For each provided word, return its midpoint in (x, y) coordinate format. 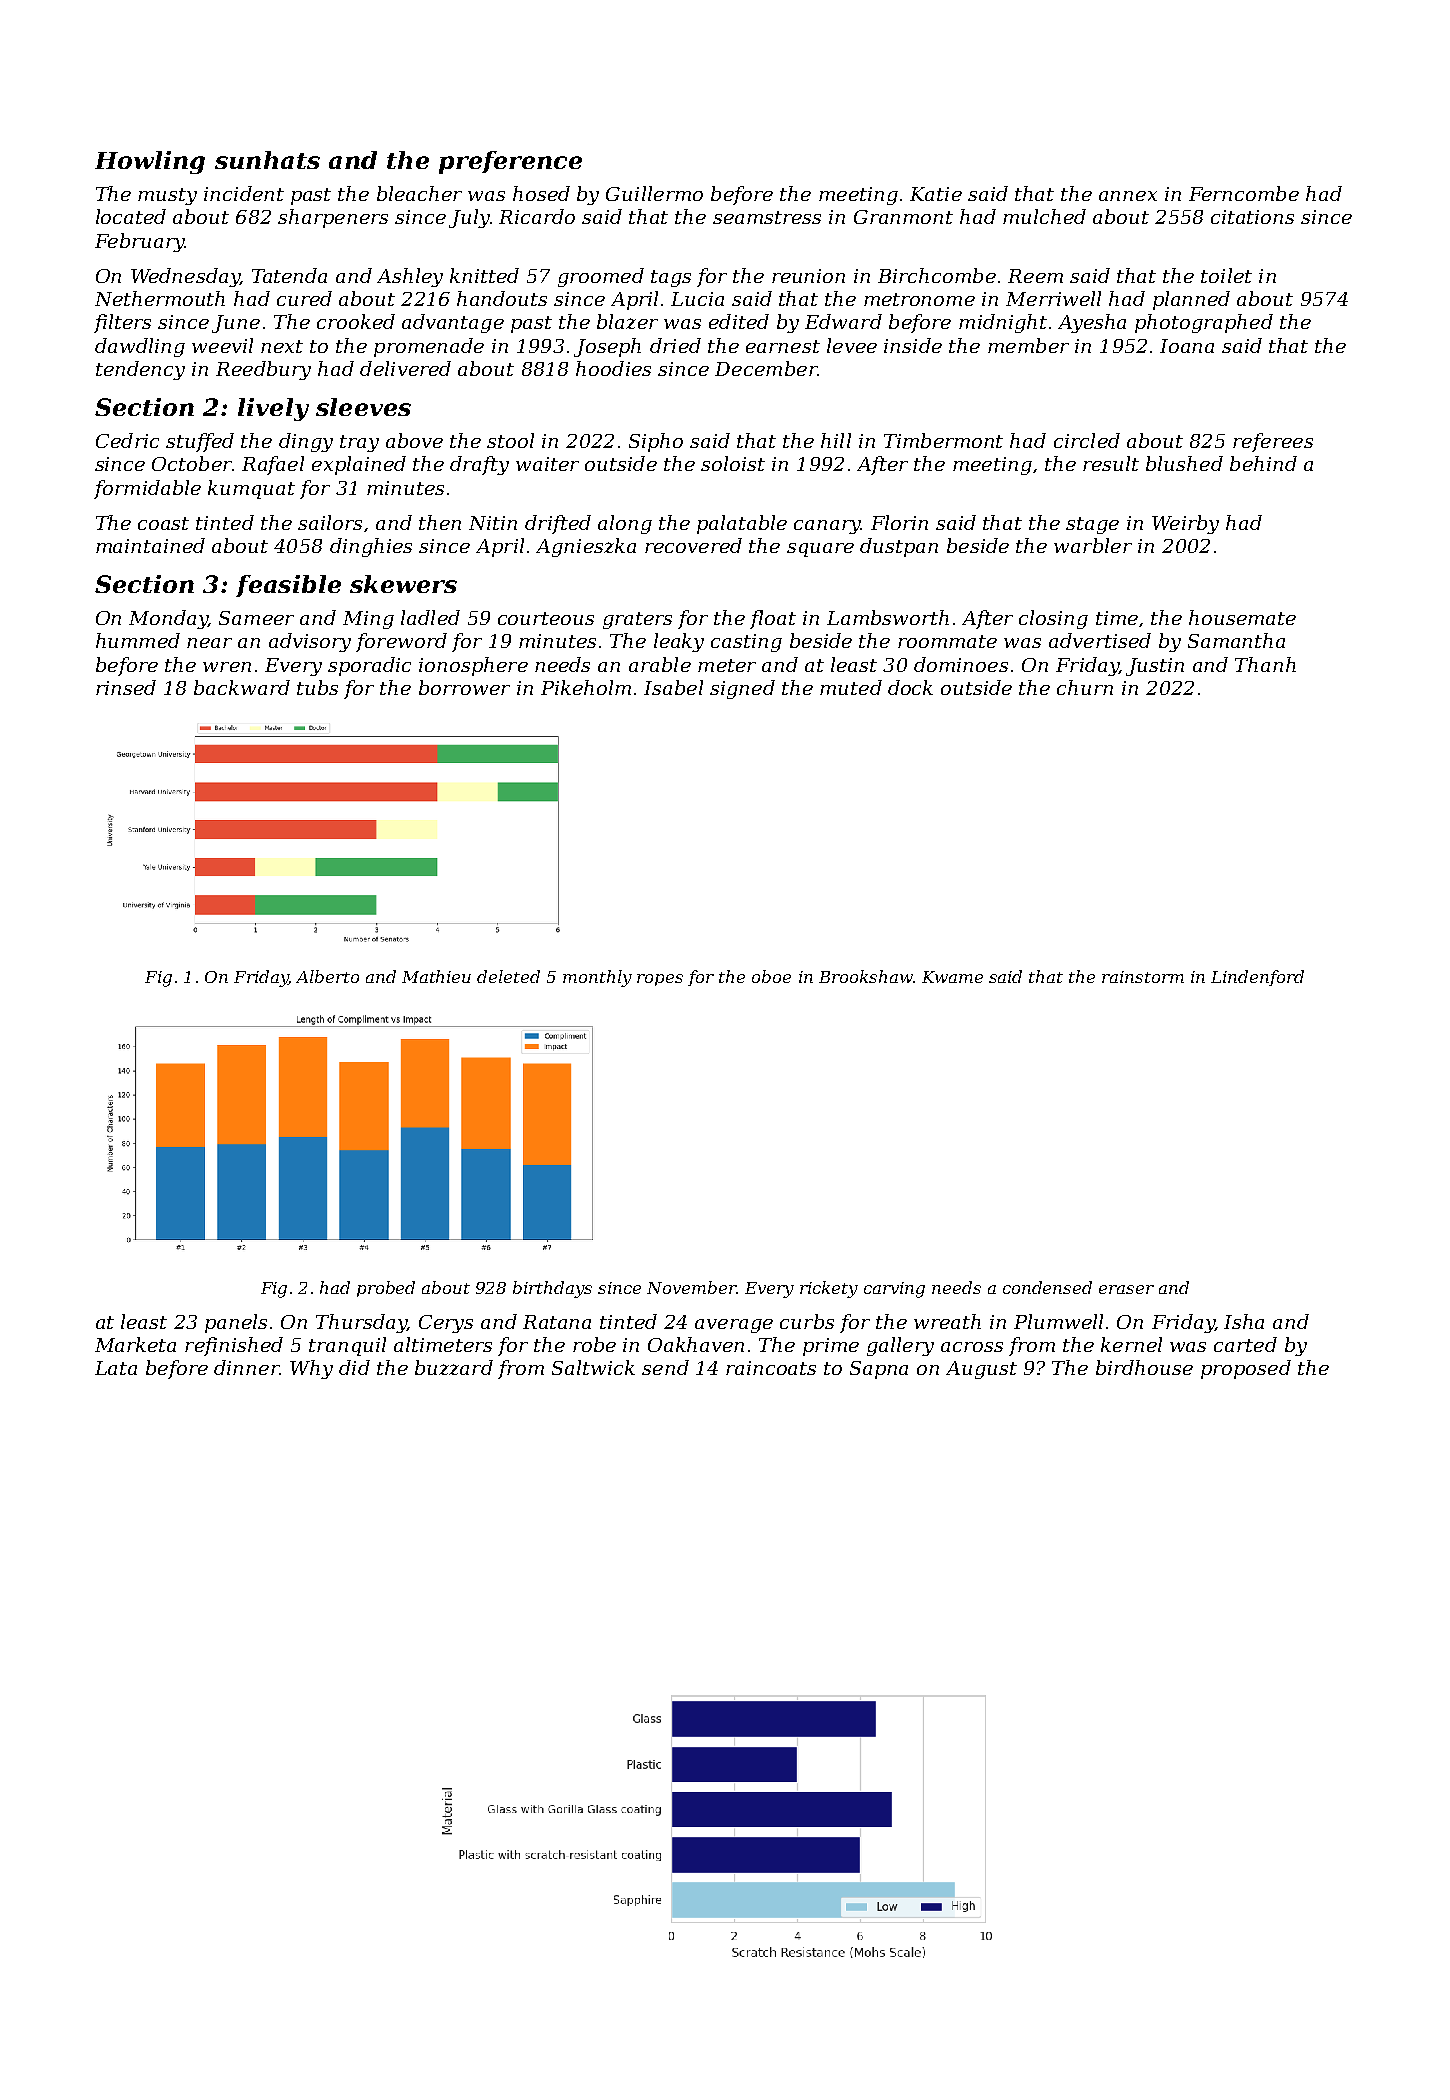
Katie (936, 194)
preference (510, 162)
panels (236, 1323)
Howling (150, 162)
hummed (138, 640)
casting (746, 643)
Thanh (1265, 664)
